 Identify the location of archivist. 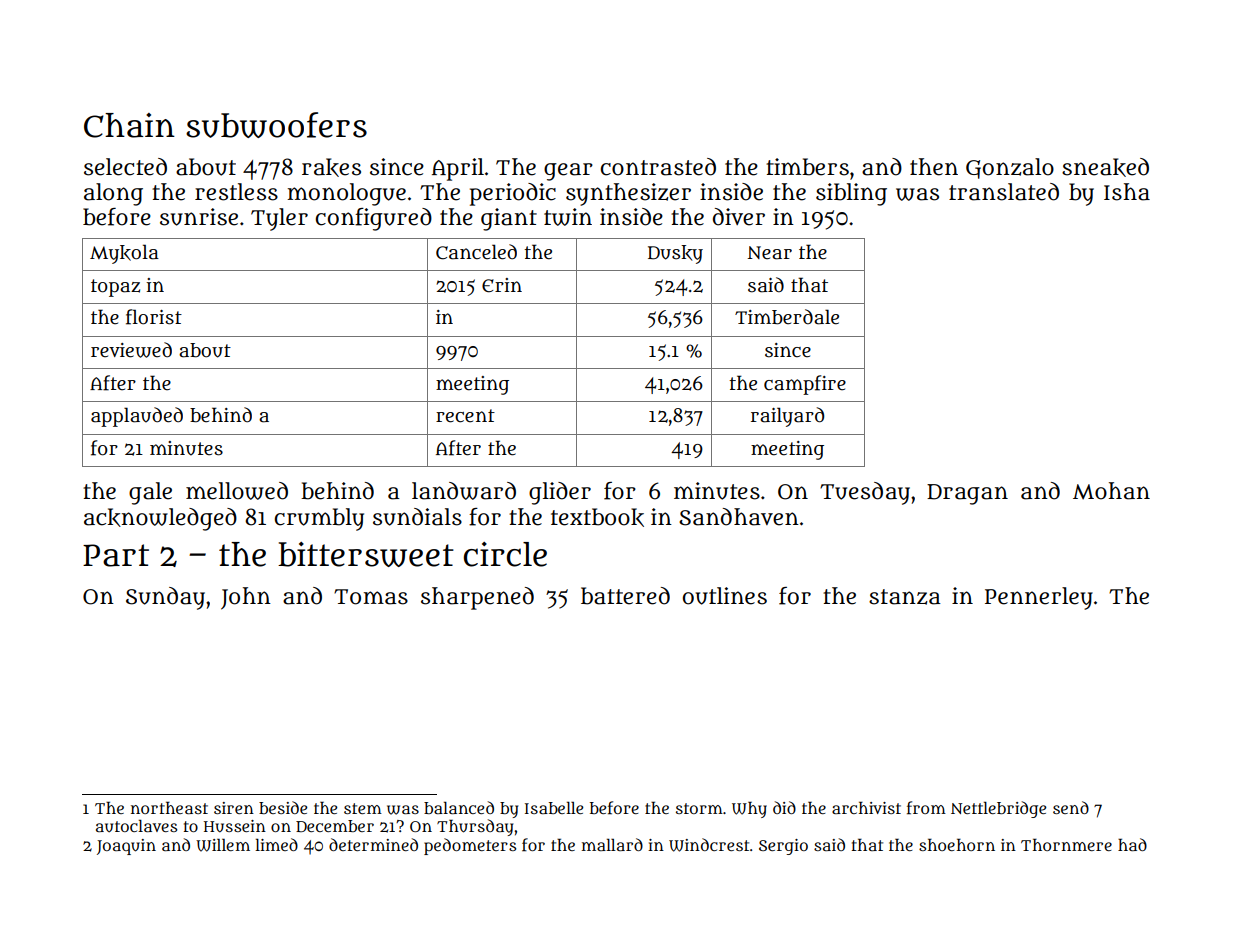
(866, 807).
